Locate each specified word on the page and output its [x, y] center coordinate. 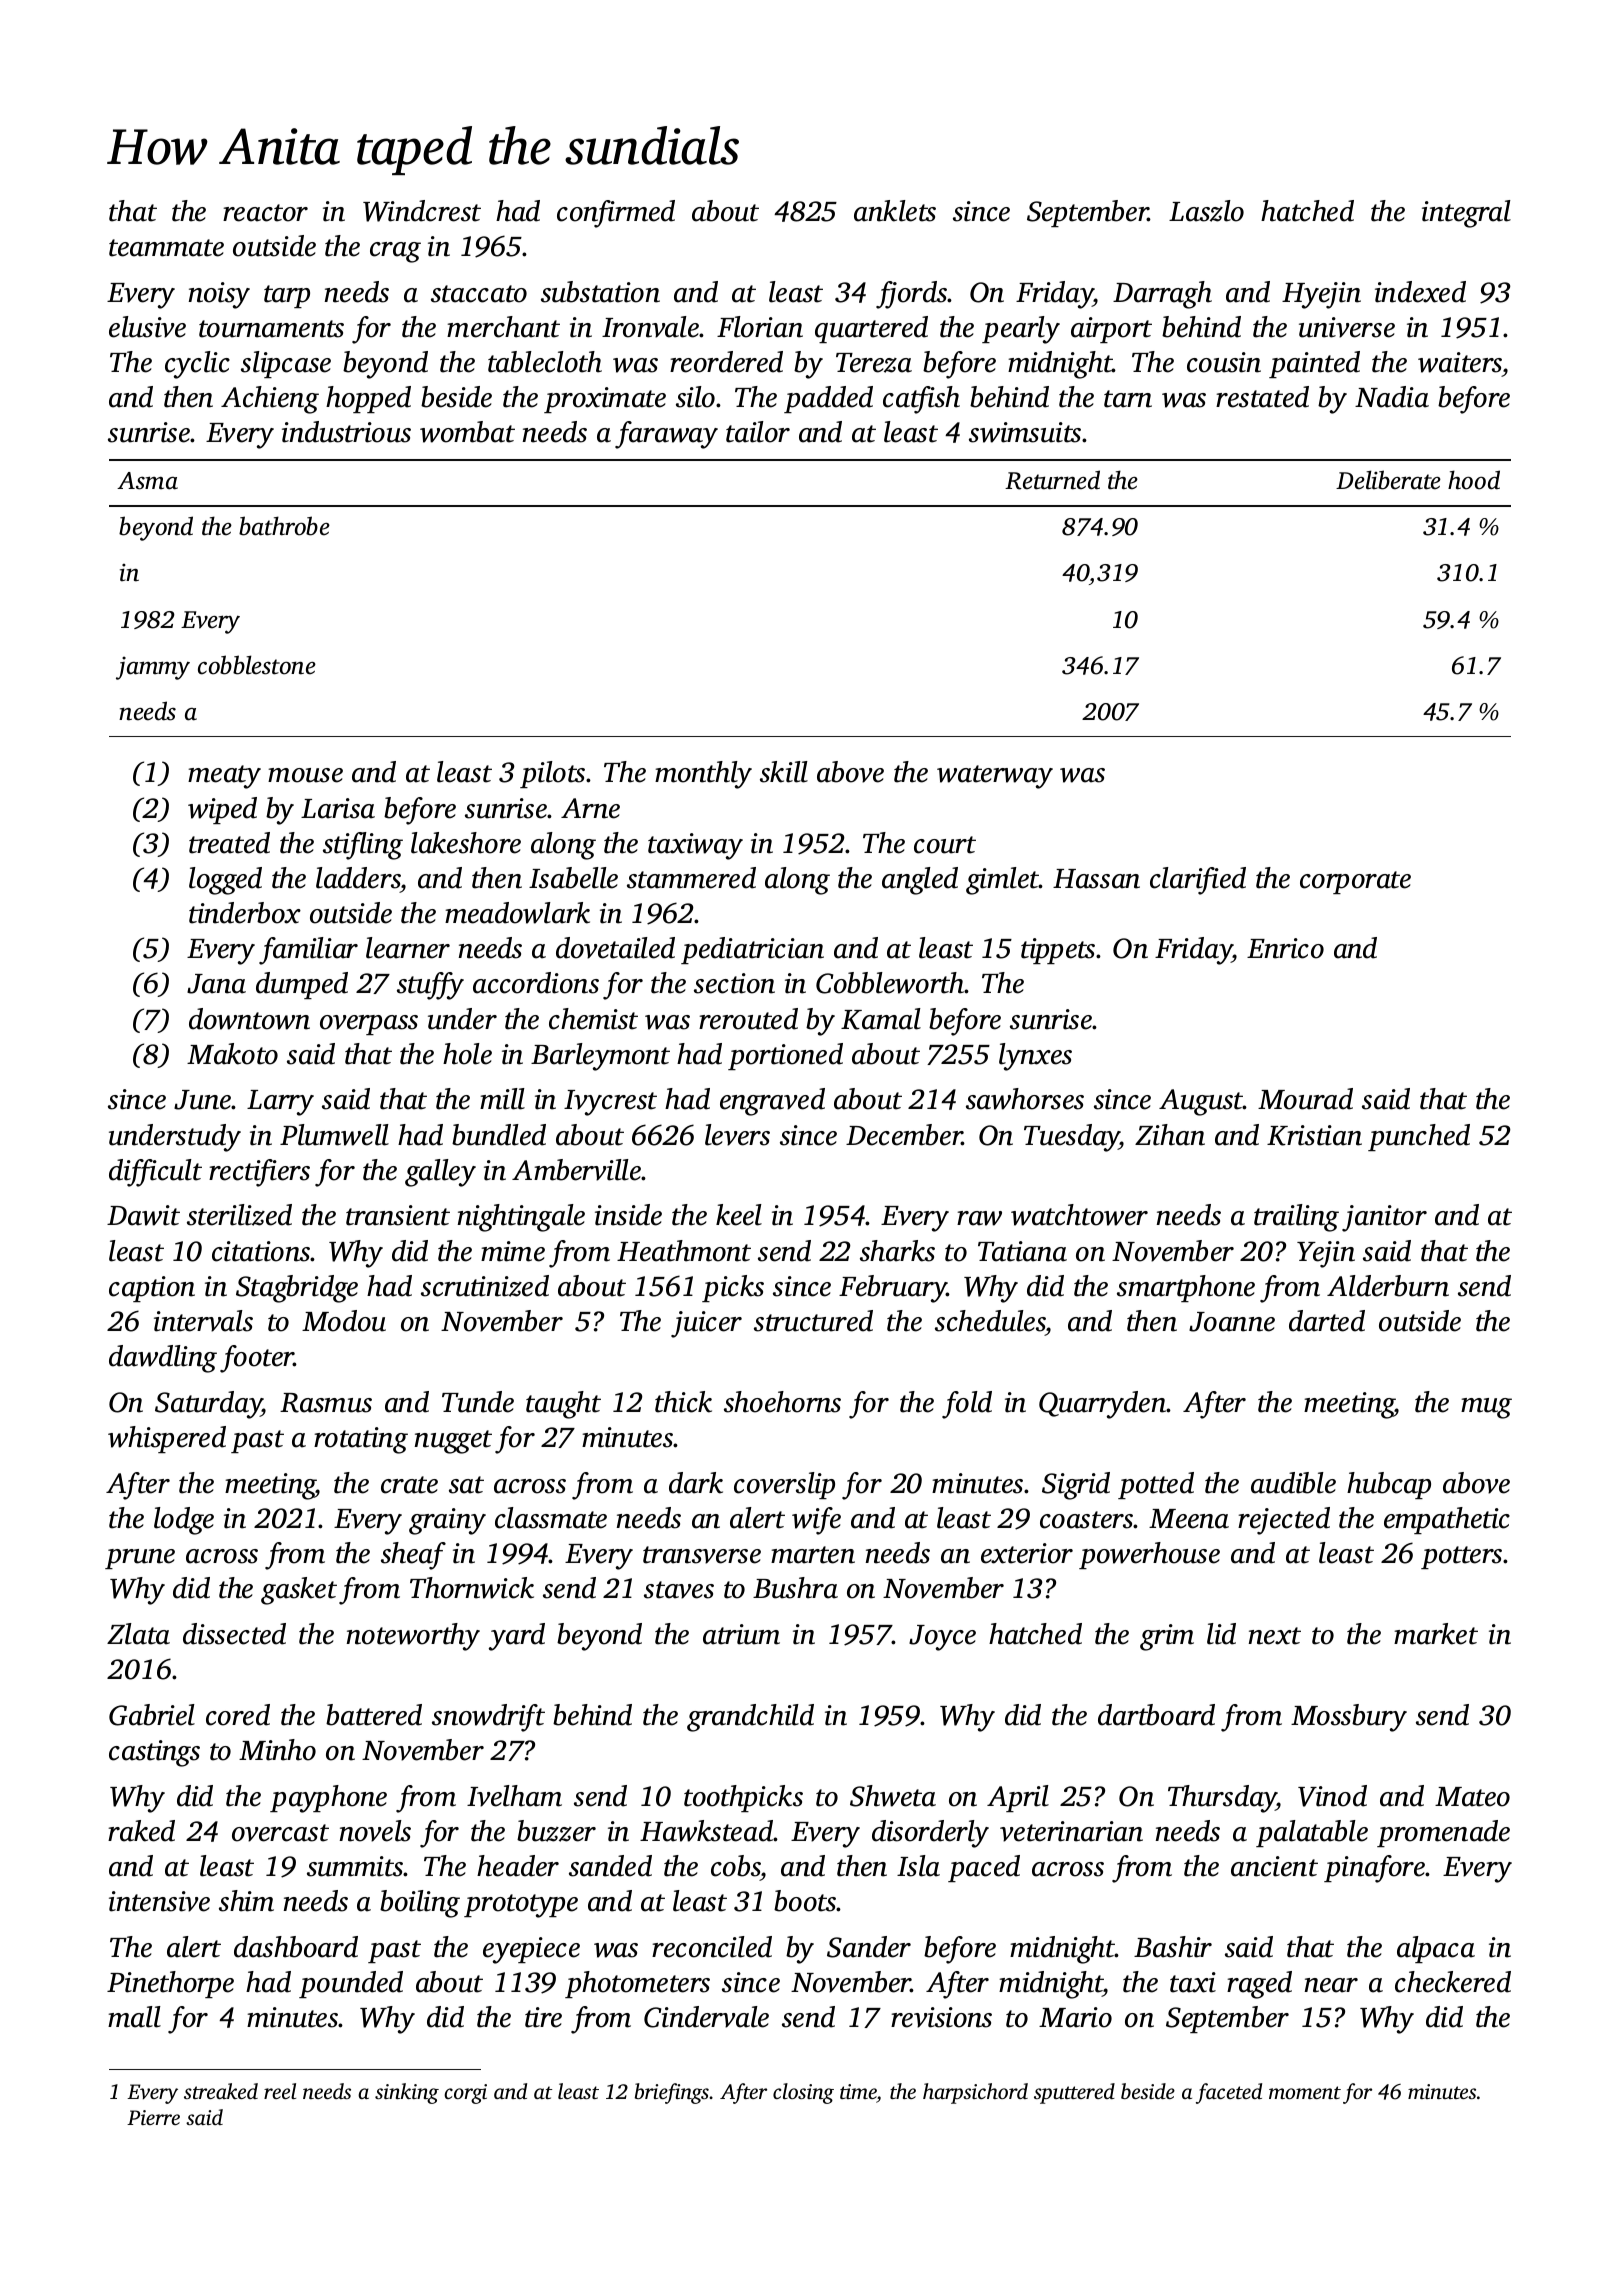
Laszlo [1206, 211]
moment [1305, 2092]
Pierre [153, 2117]
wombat [467, 432]
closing [803, 2093]
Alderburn [1388, 1286]
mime [513, 1251]
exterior [1027, 1553]
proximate [605, 400]
